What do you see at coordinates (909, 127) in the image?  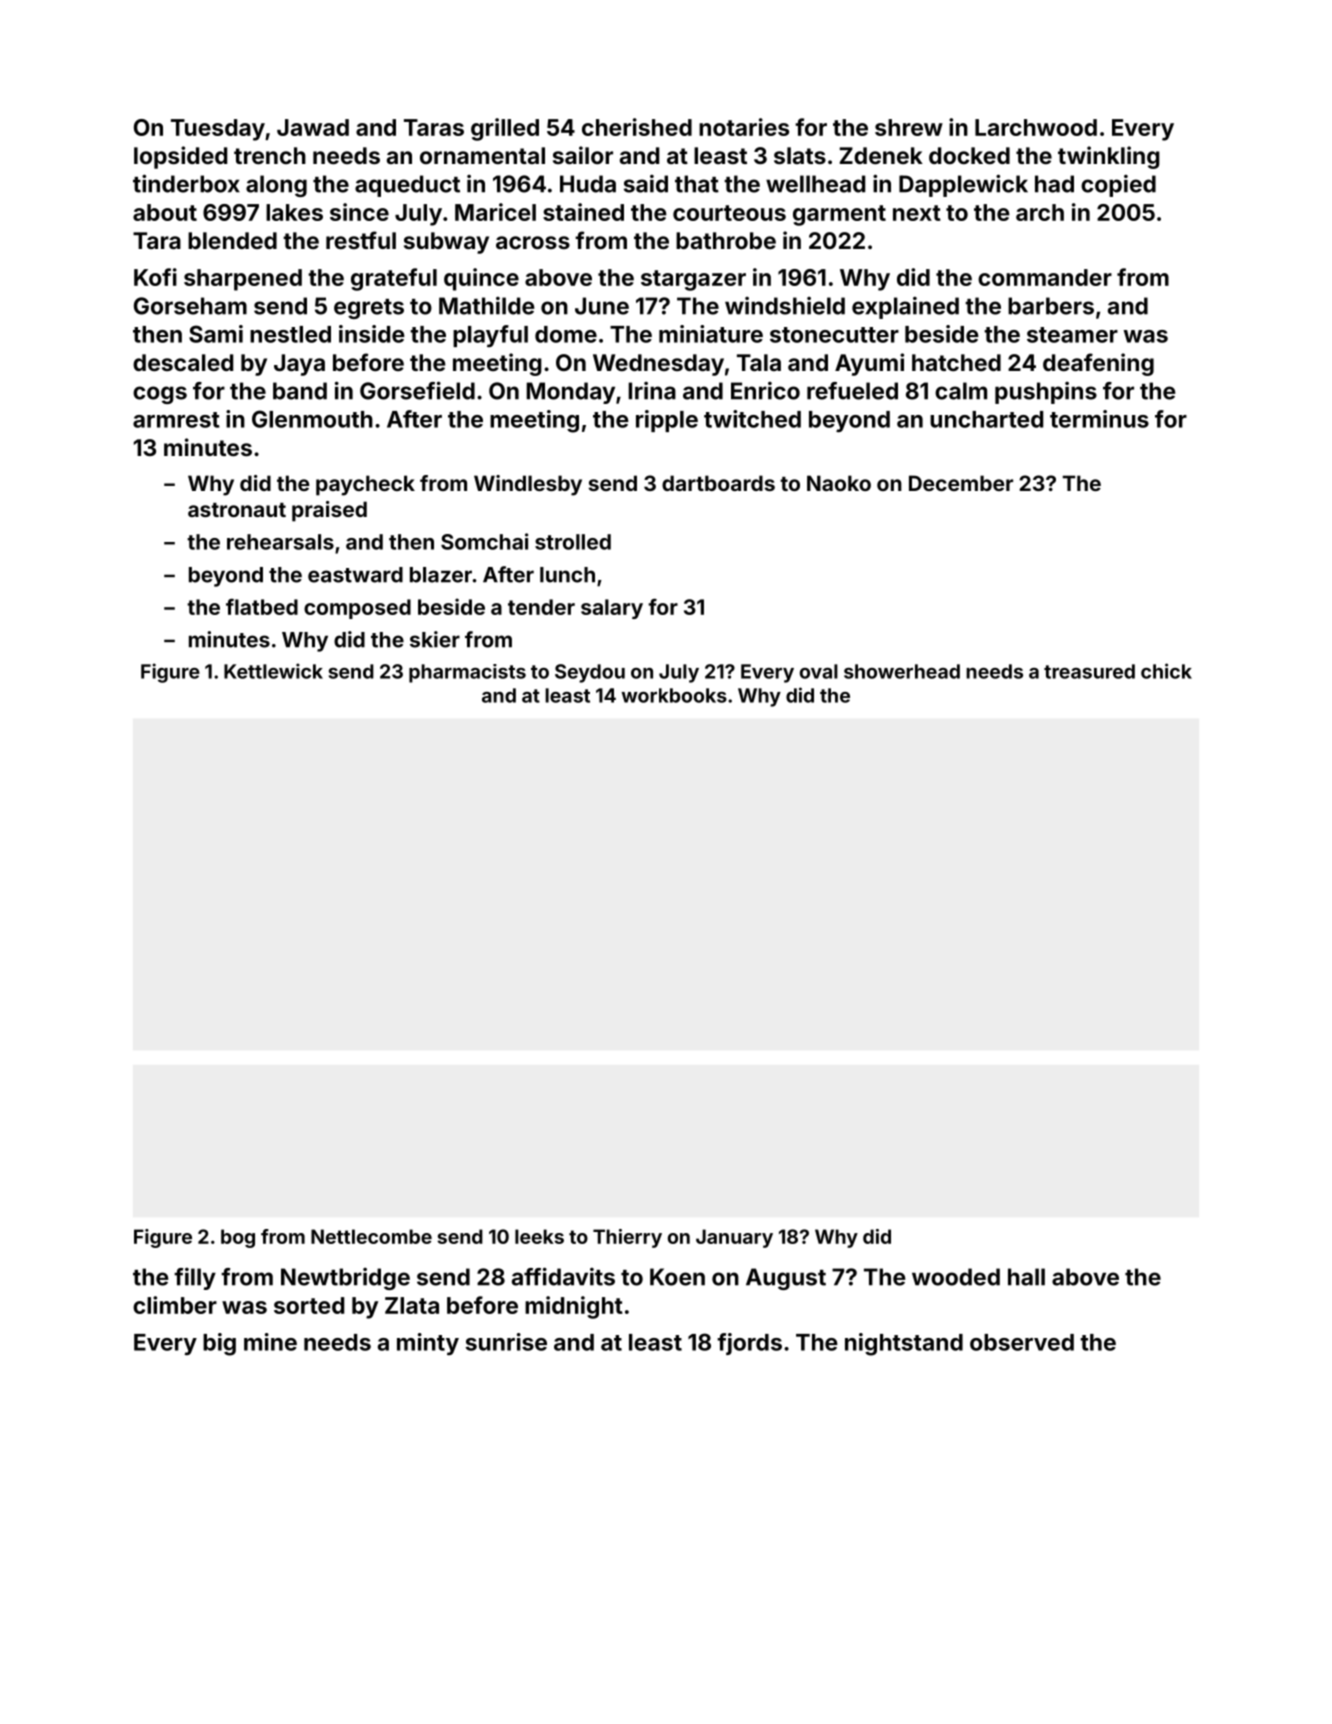 I see `shrew` at bounding box center [909, 127].
